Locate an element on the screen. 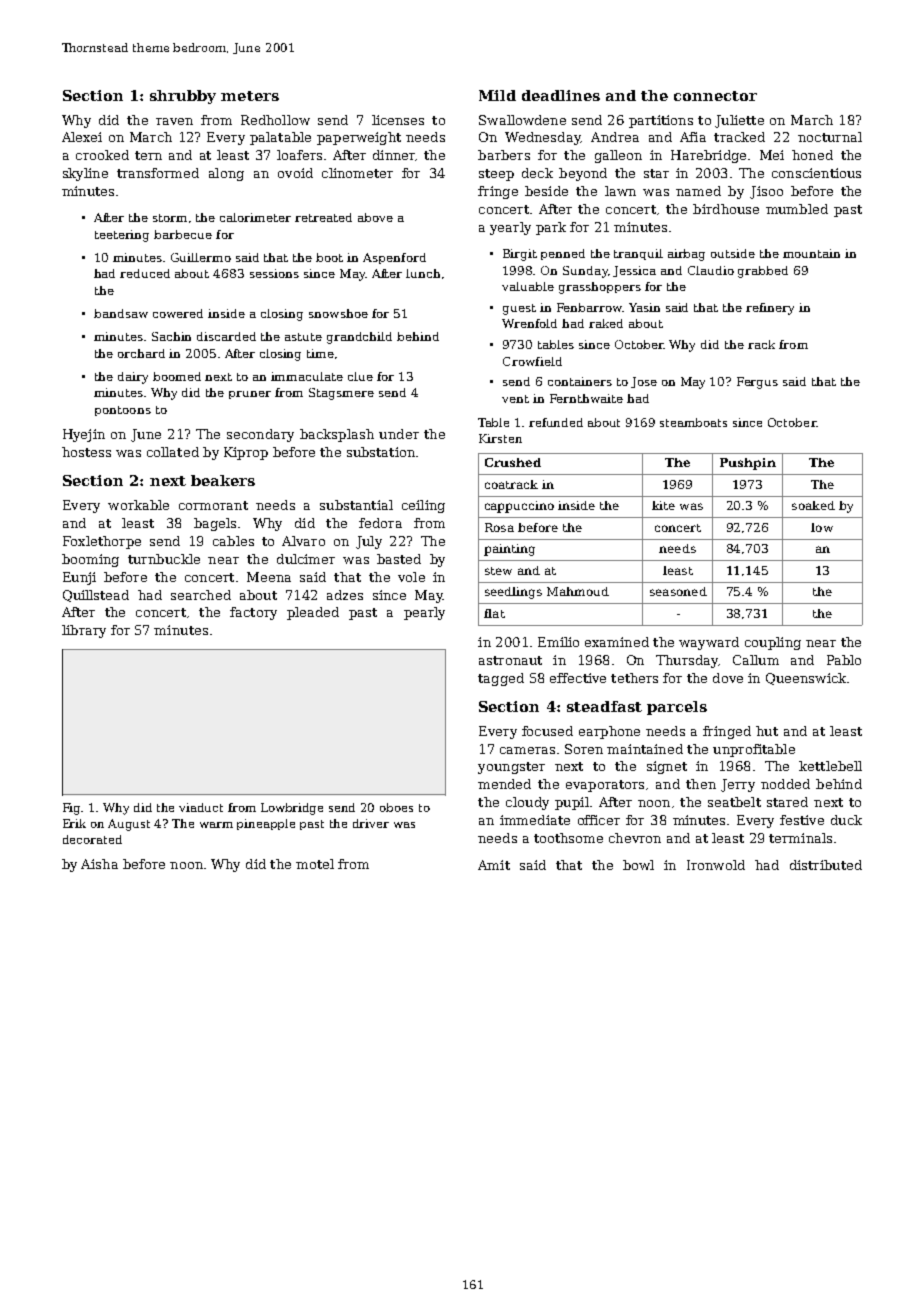 This screenshot has height=1308, width=924. Redhollow is located at coordinates (275, 120).
